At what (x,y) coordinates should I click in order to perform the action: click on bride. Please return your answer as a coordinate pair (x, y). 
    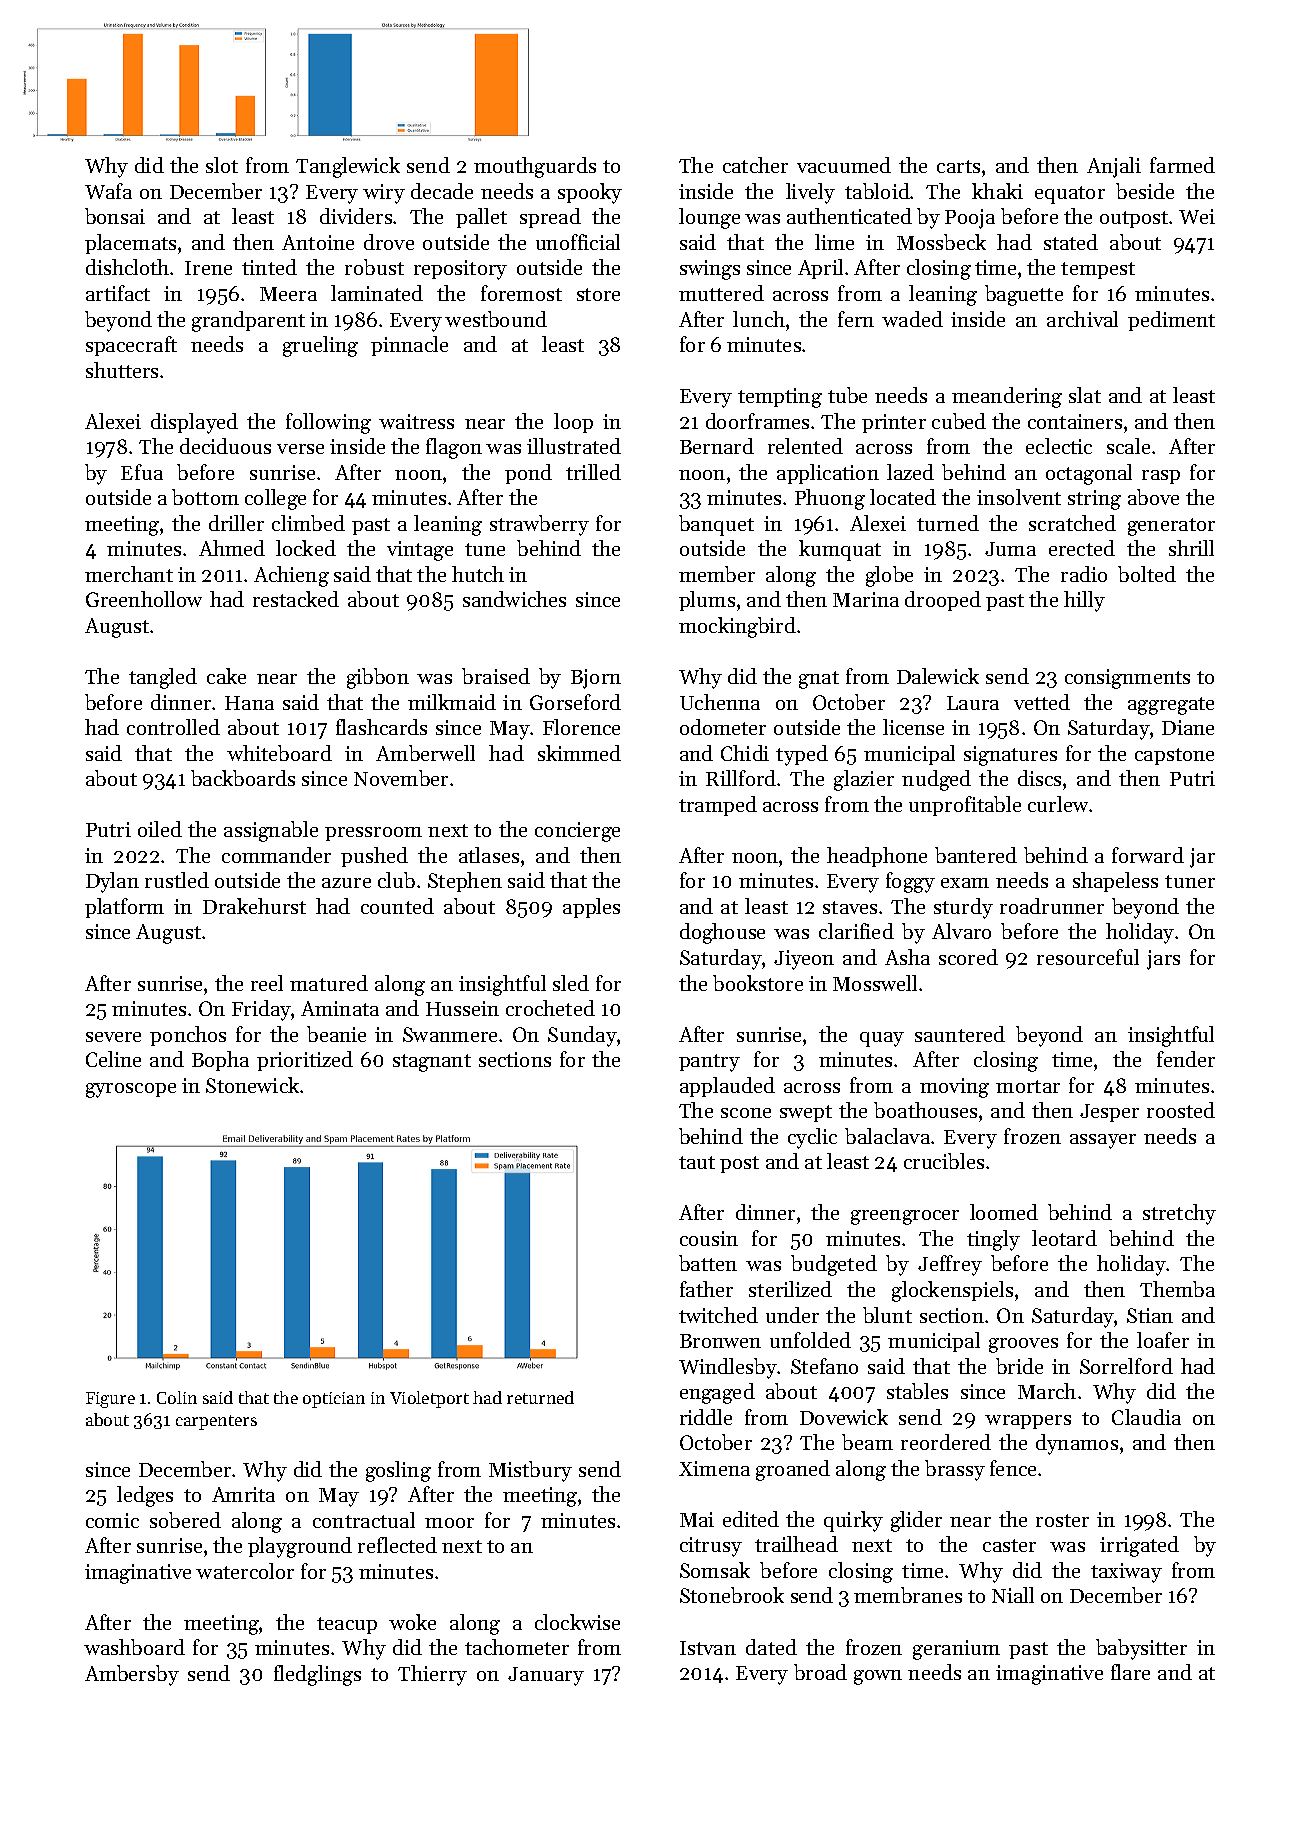
    Looking at the image, I should click on (1019, 1366).
